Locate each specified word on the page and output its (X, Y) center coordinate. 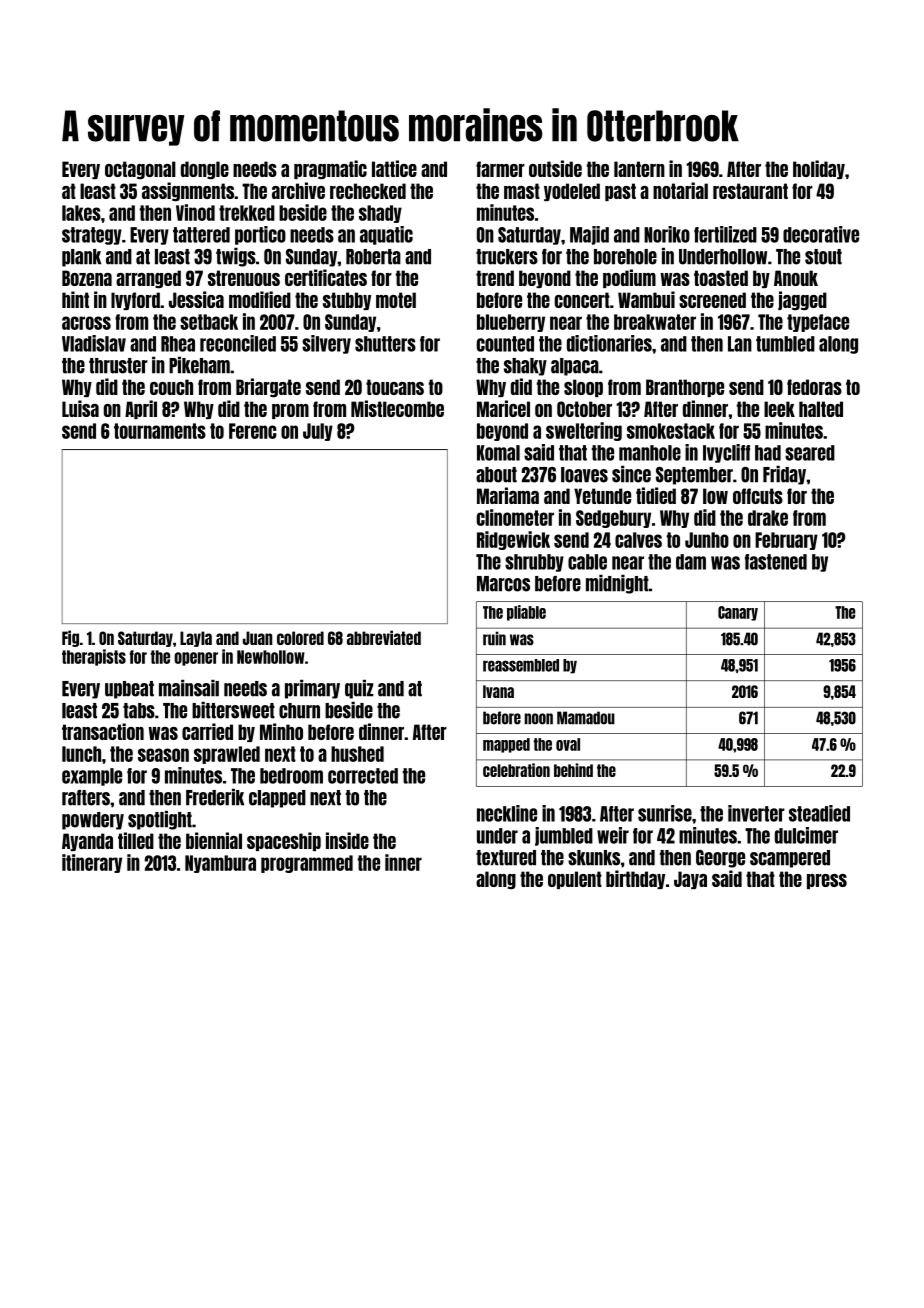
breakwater (655, 322)
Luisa (80, 408)
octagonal (140, 170)
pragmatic (330, 170)
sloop (583, 388)
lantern (639, 169)
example (92, 777)
